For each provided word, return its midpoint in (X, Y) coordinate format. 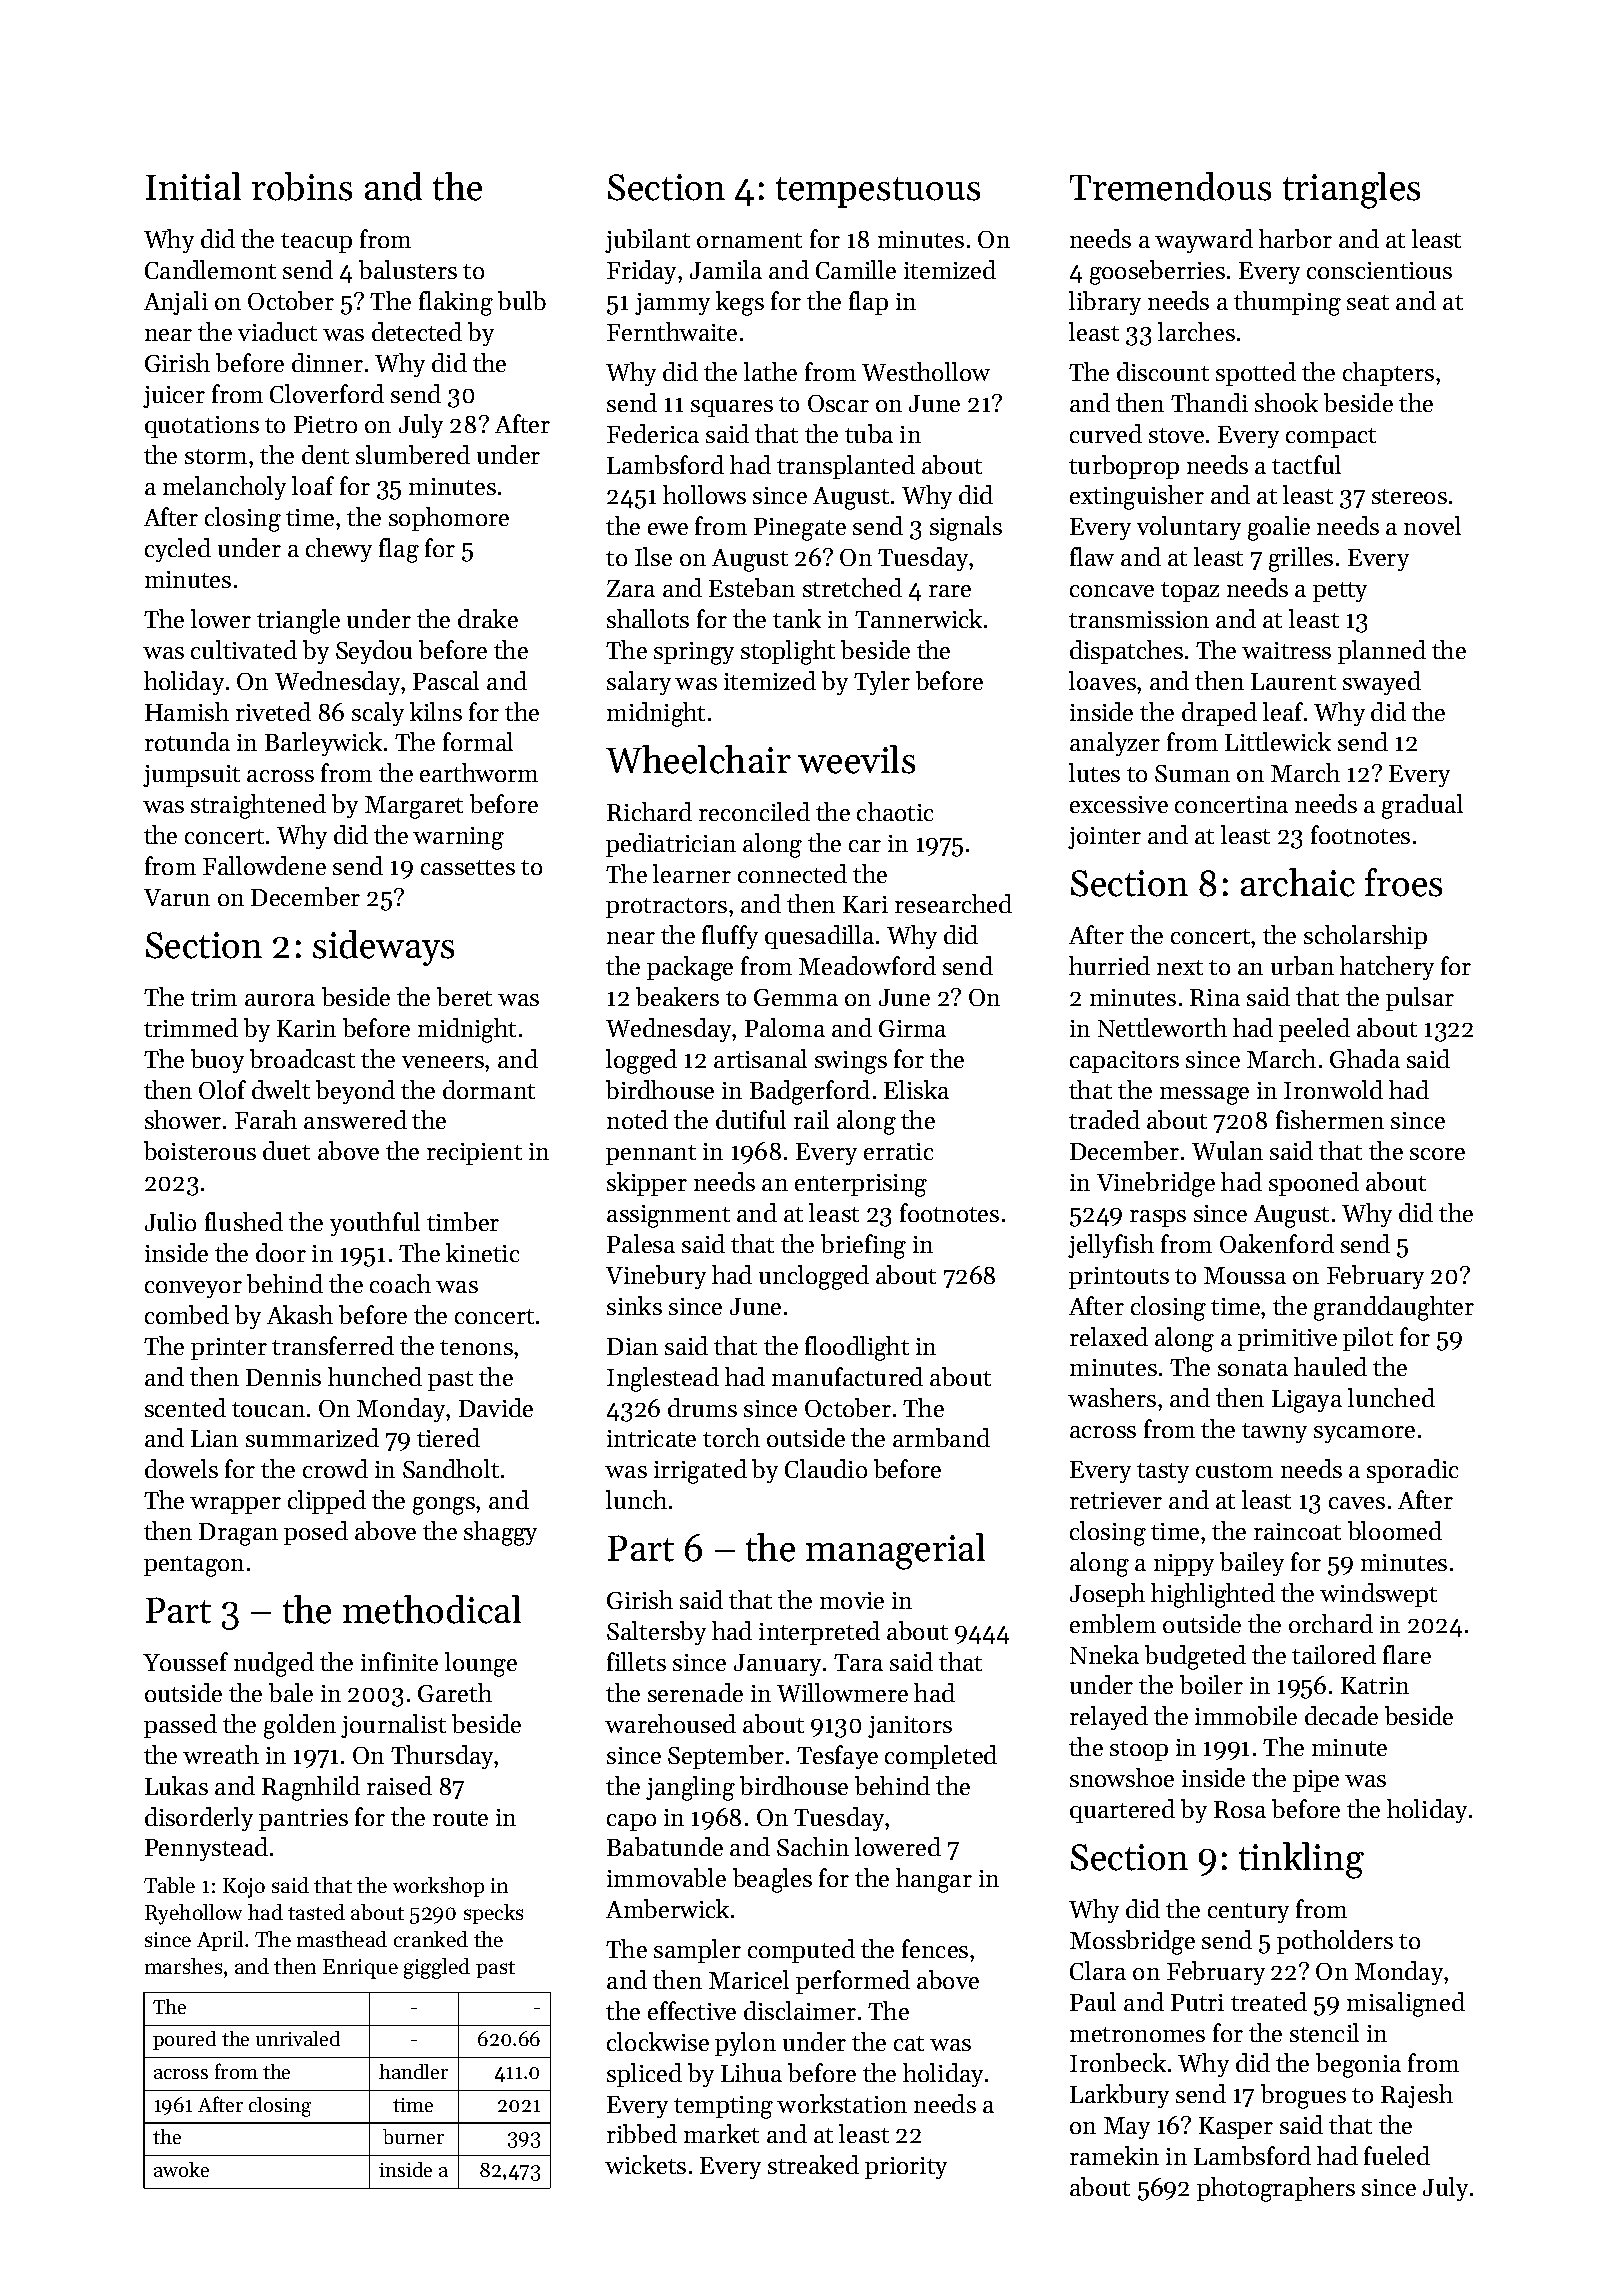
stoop (1139, 1751)
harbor (1295, 238)
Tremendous (1170, 186)
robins (302, 186)
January (777, 1665)
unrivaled (298, 2038)
